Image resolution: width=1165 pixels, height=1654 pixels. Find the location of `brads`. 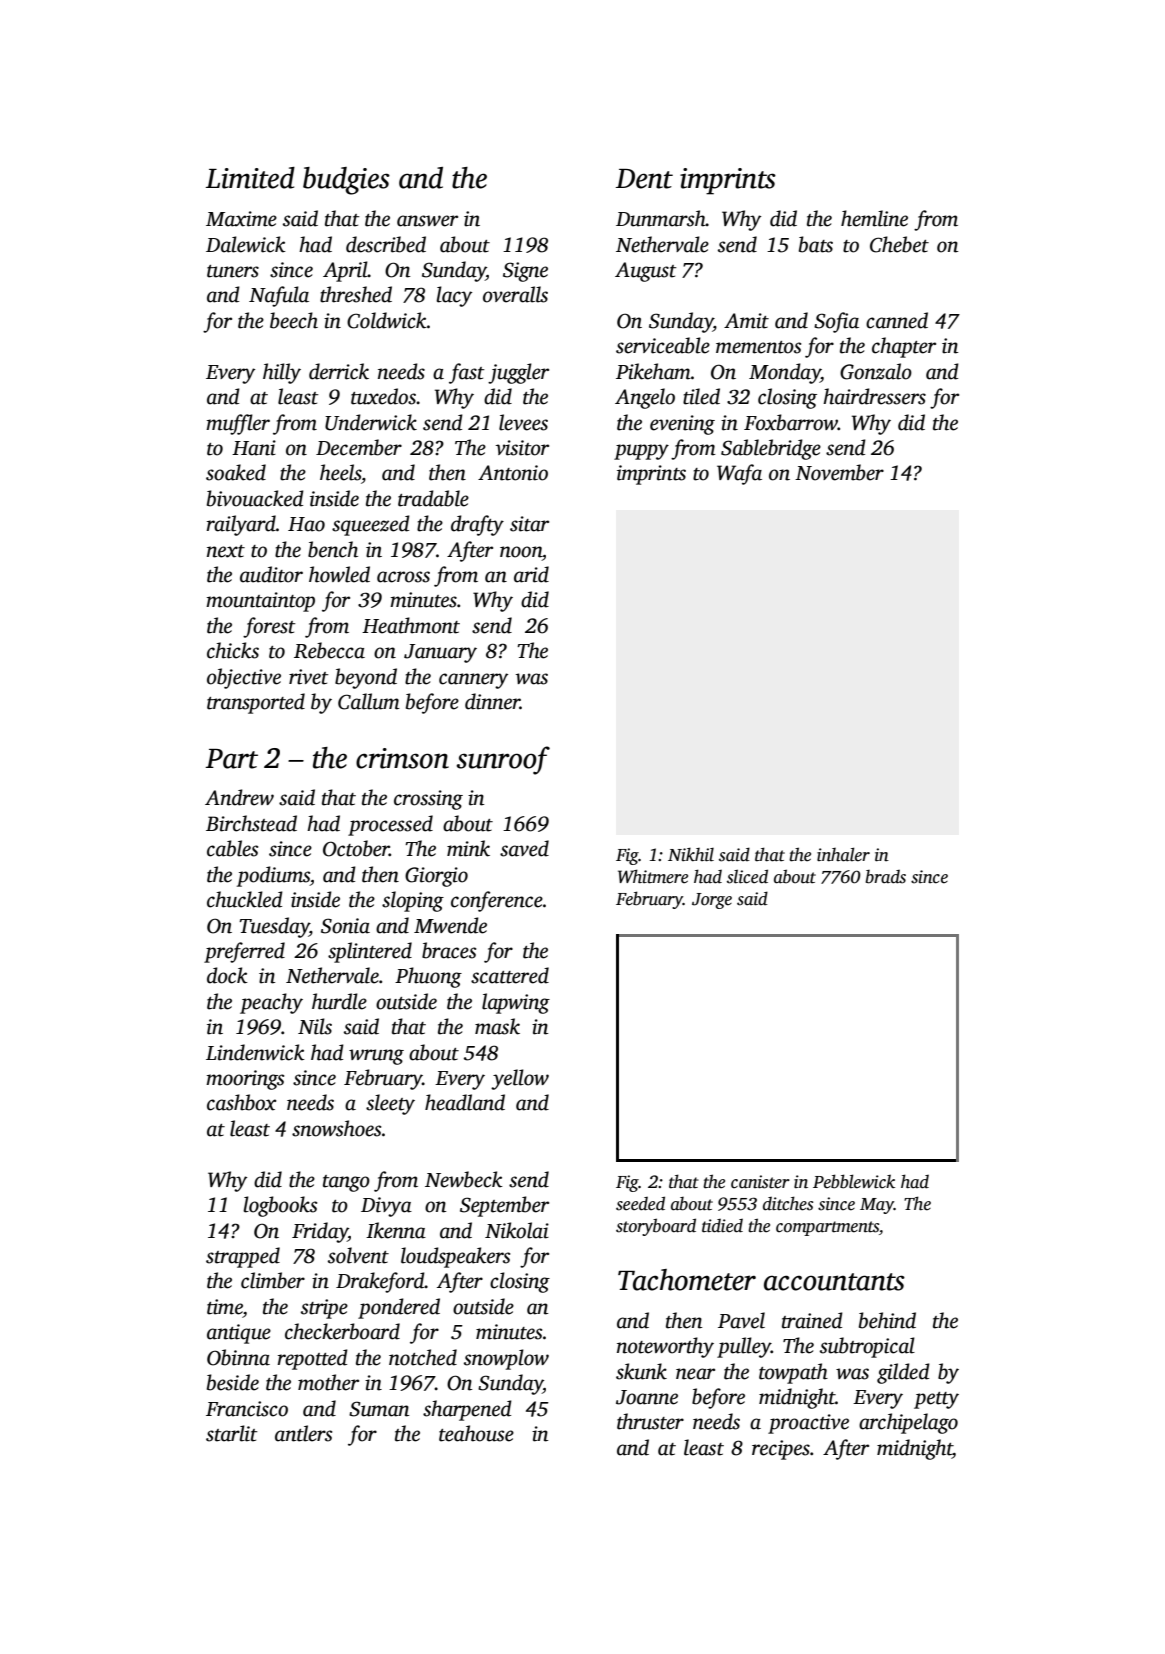

brads is located at coordinates (885, 877).
